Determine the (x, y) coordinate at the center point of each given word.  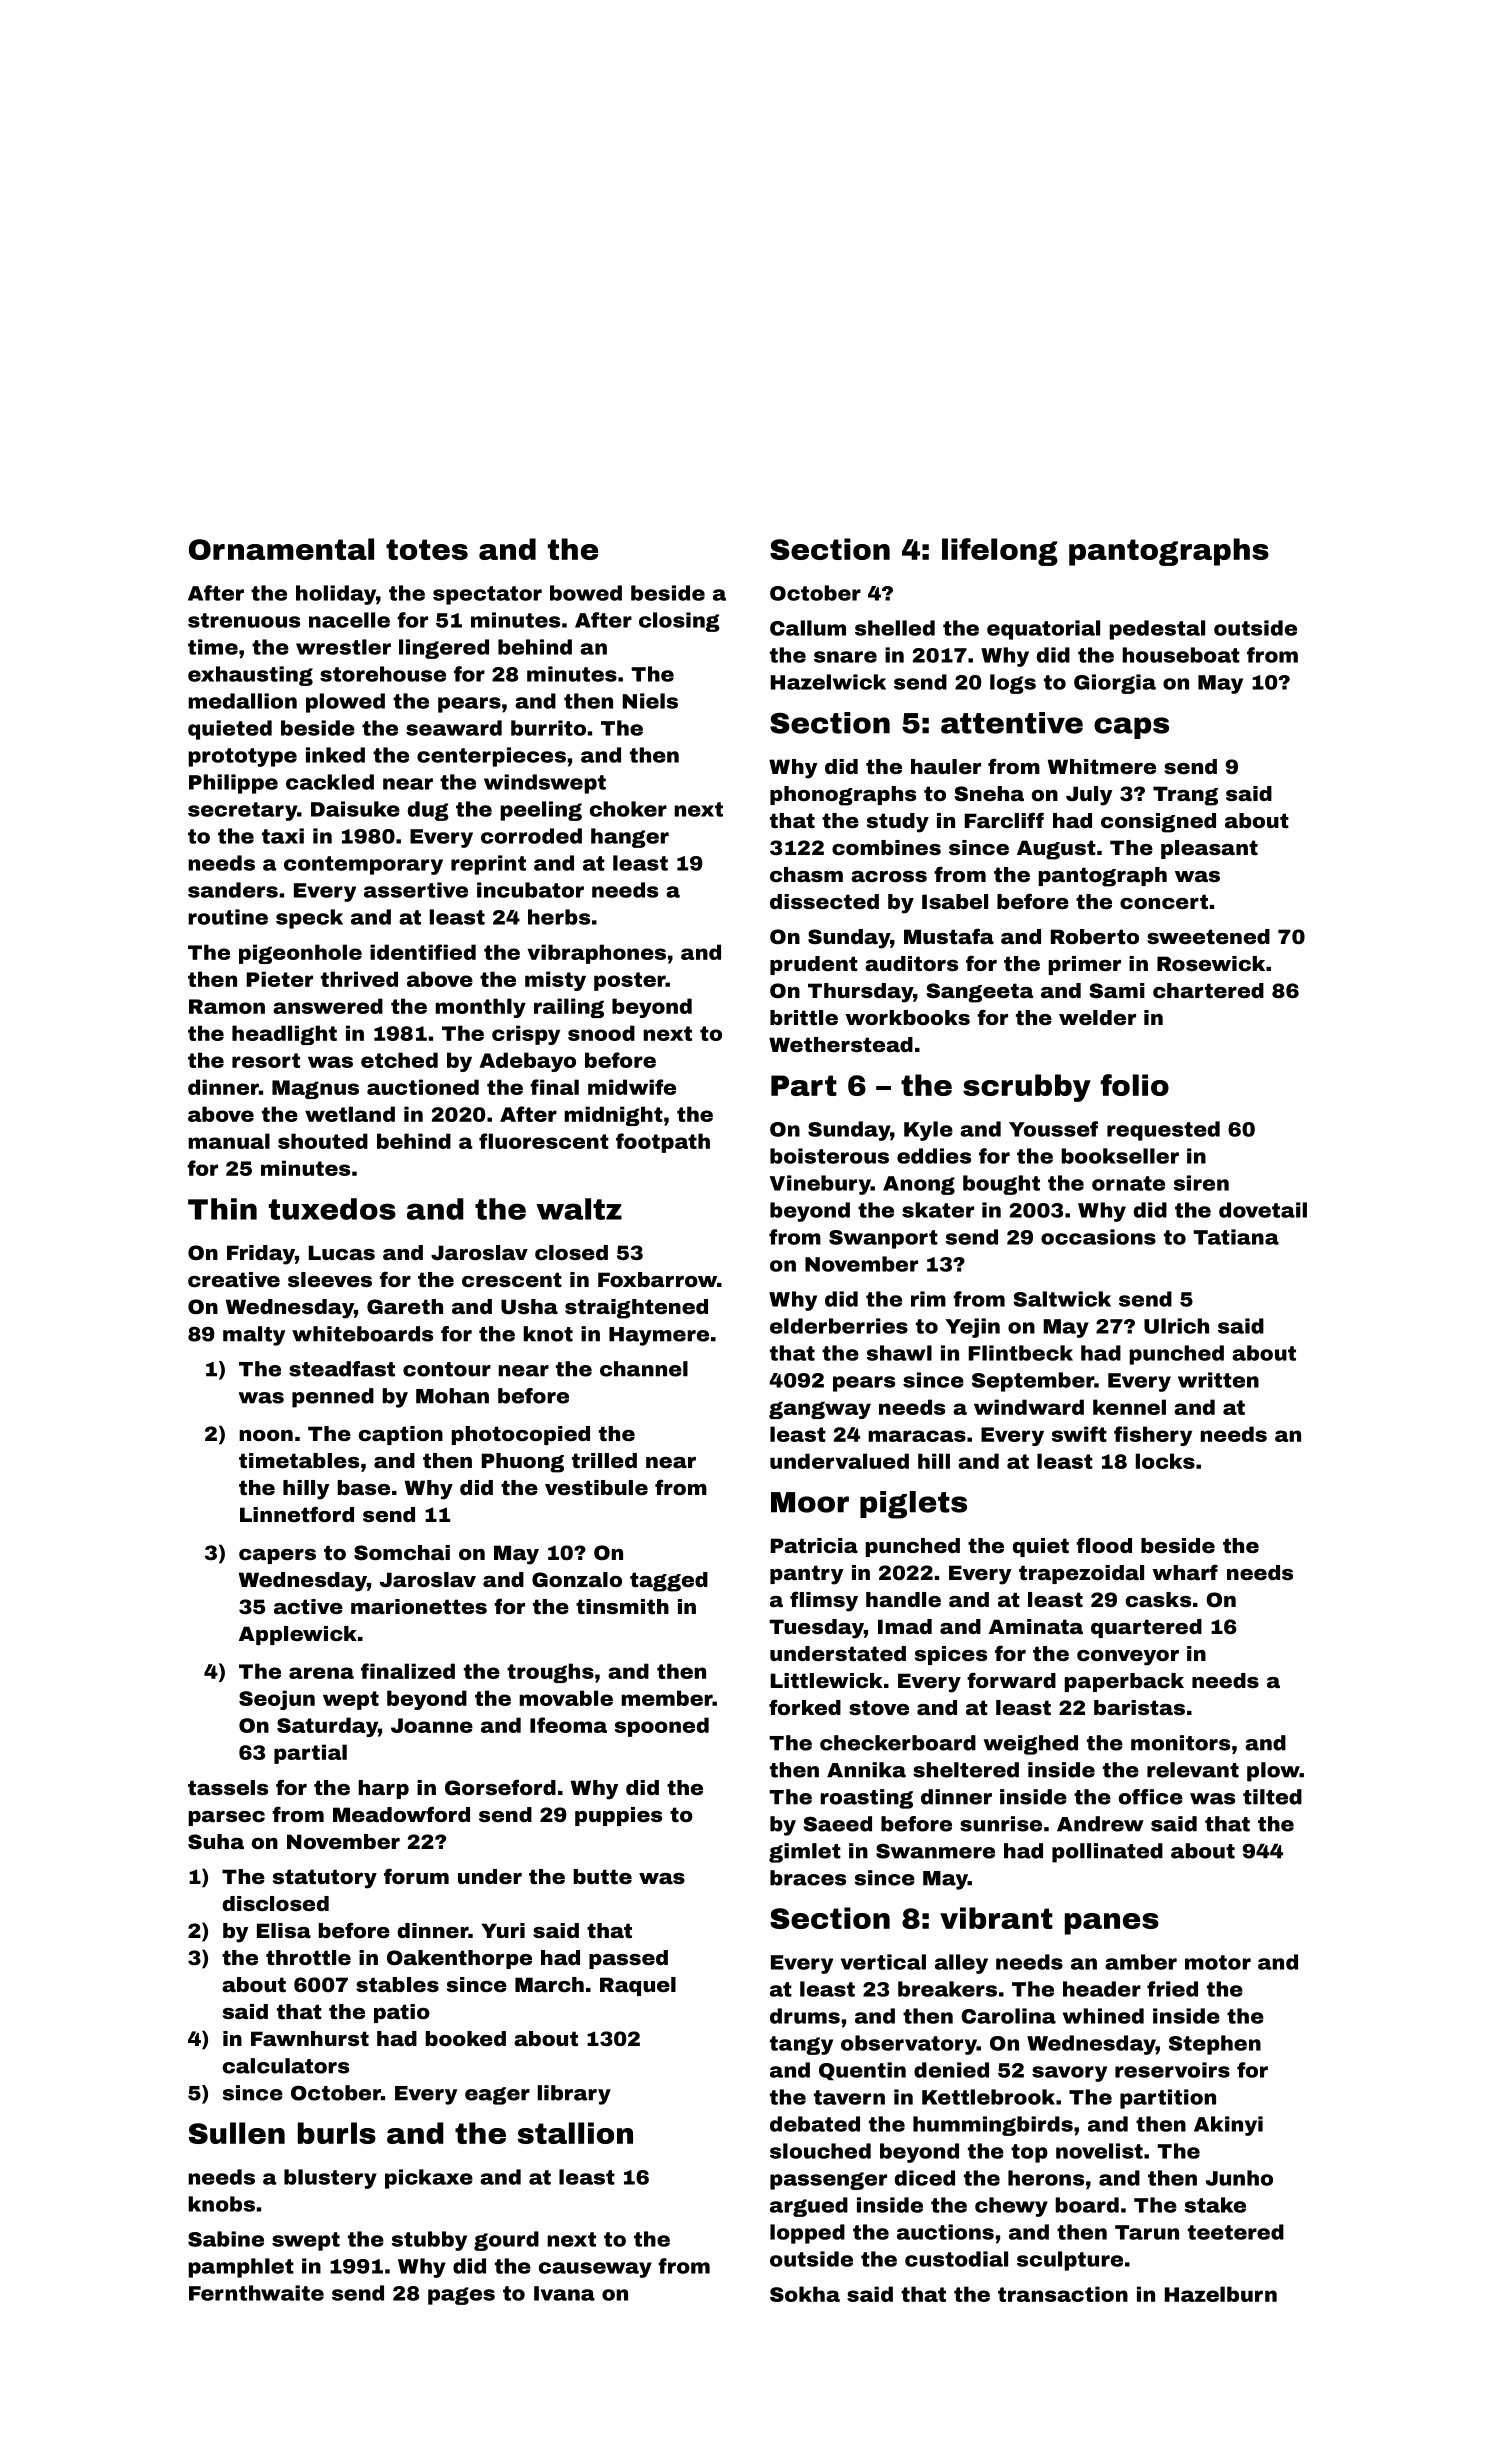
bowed (586, 593)
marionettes (419, 1606)
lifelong (1000, 552)
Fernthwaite (256, 2293)
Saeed (837, 1824)
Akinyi (1228, 2126)
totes (427, 549)
